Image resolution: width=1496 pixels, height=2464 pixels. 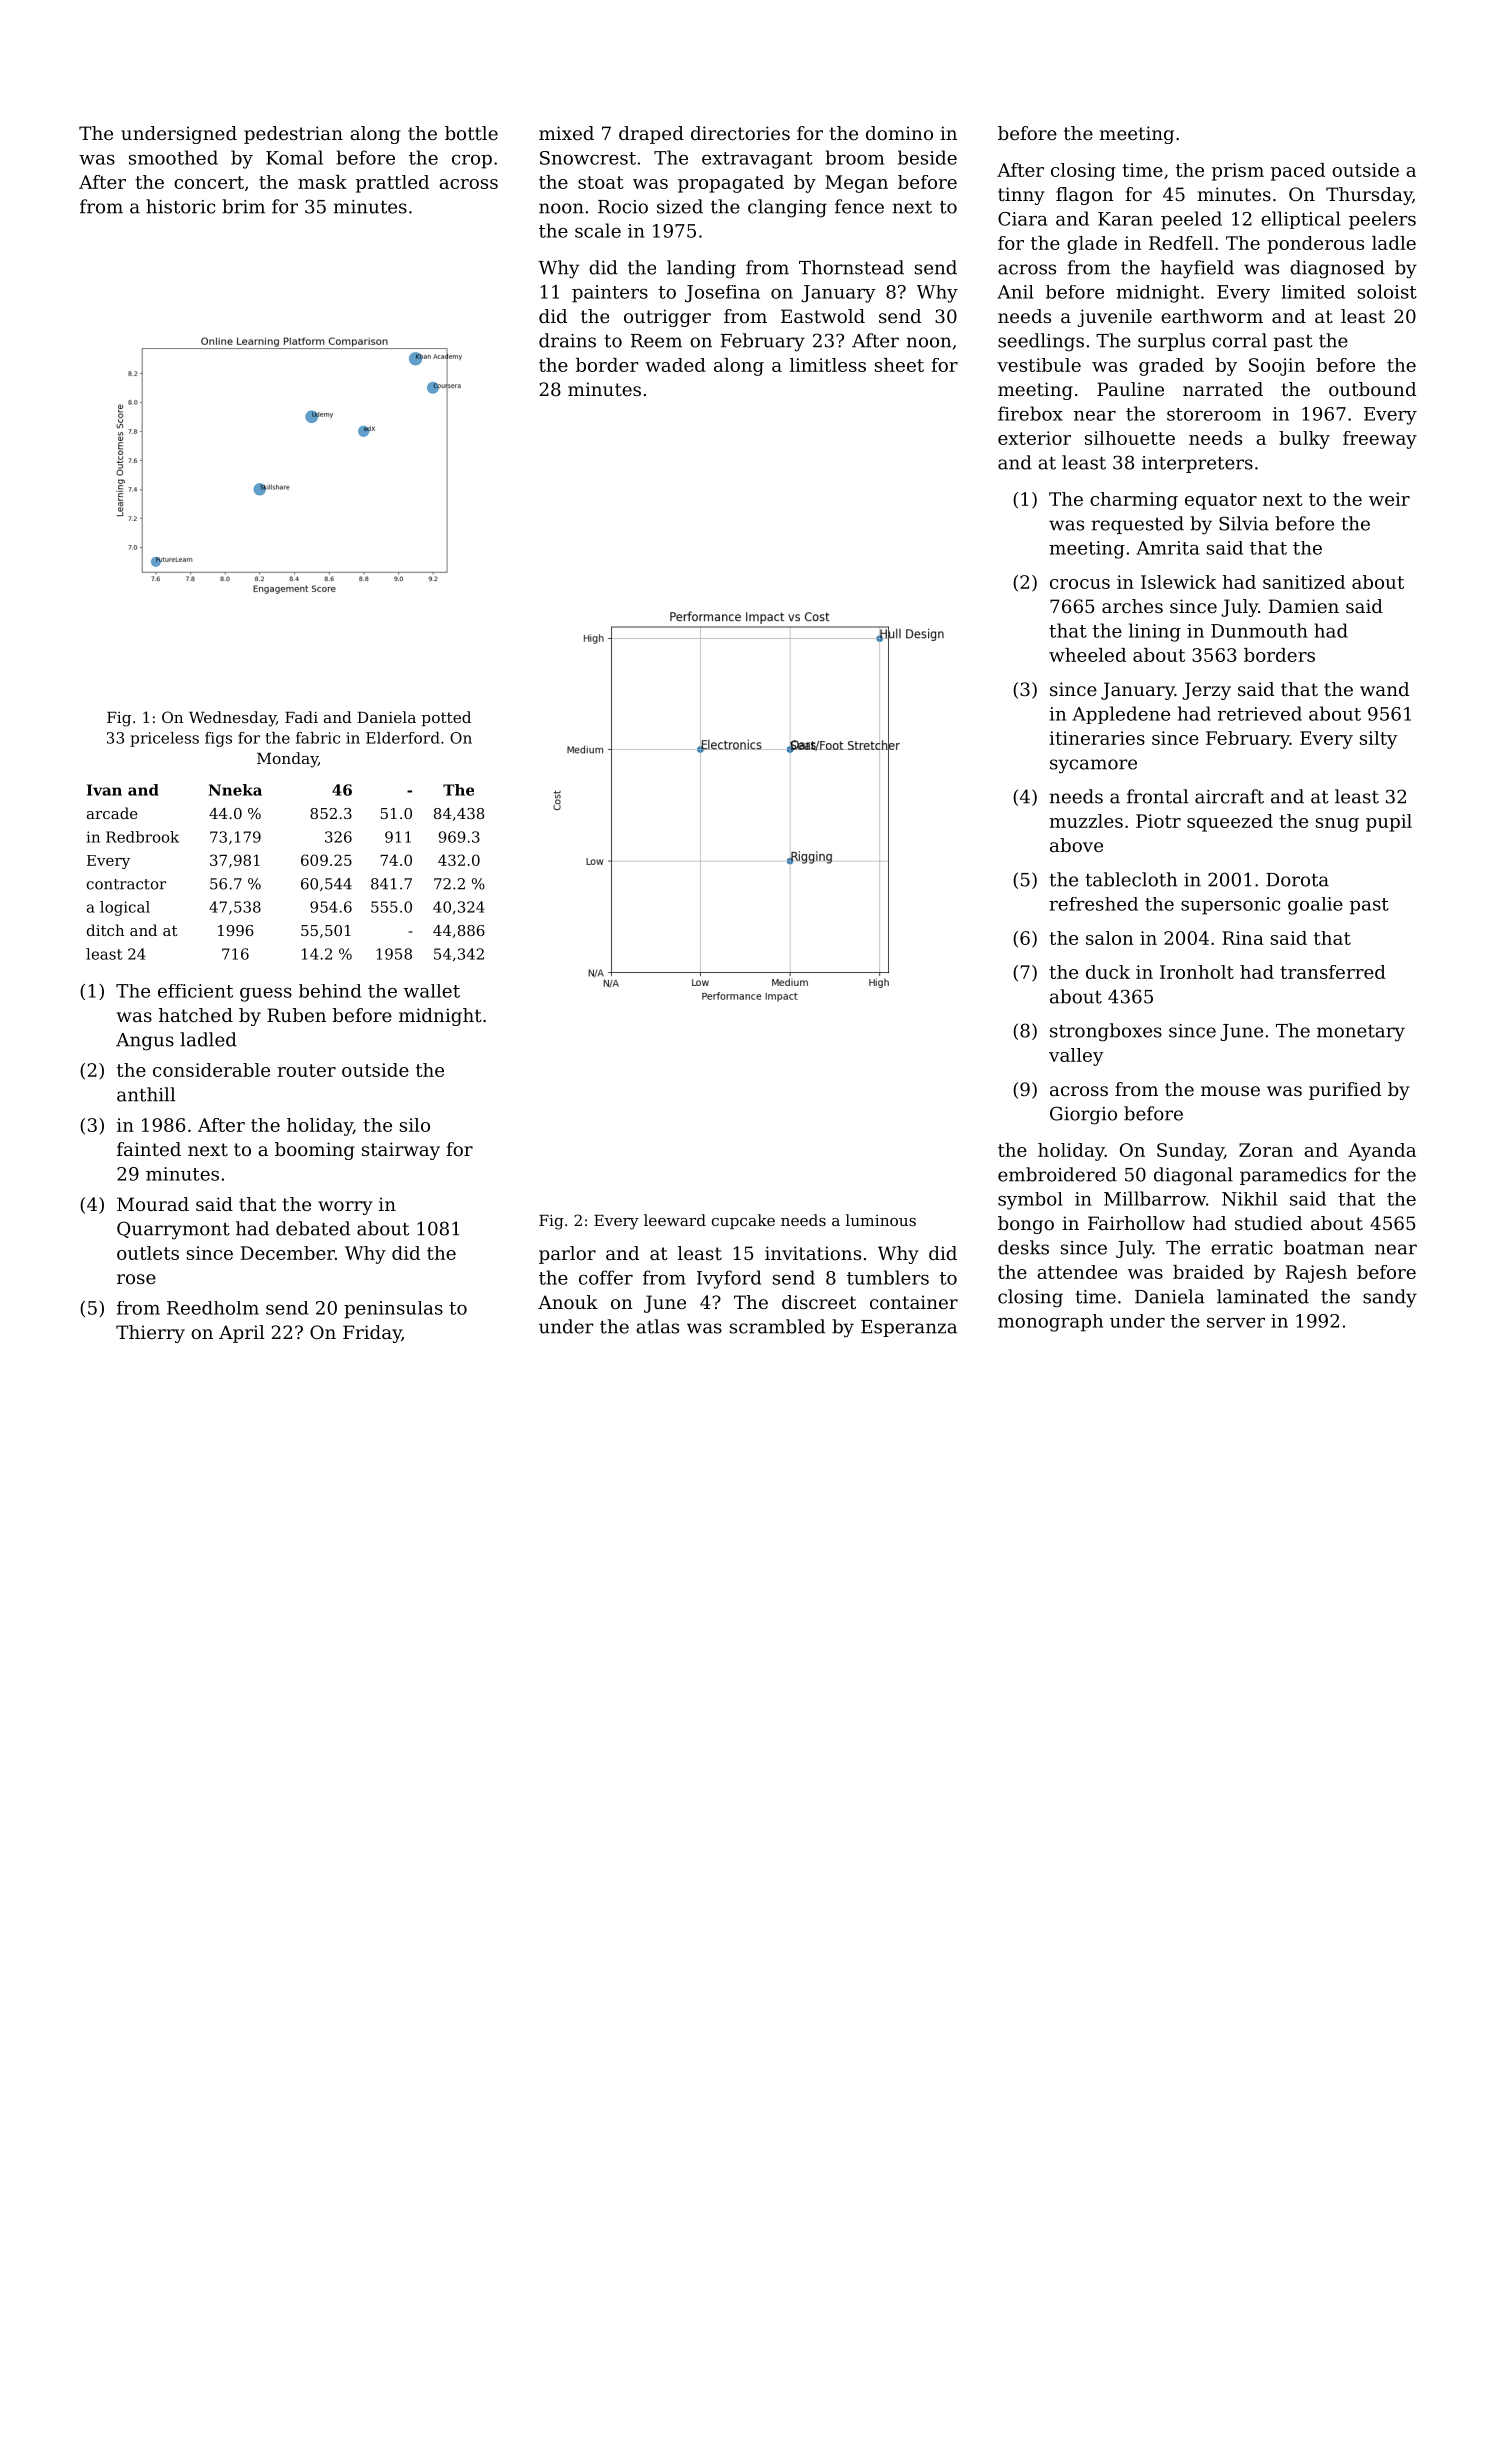 I want to click on peninsulas, so click(x=393, y=1310).
